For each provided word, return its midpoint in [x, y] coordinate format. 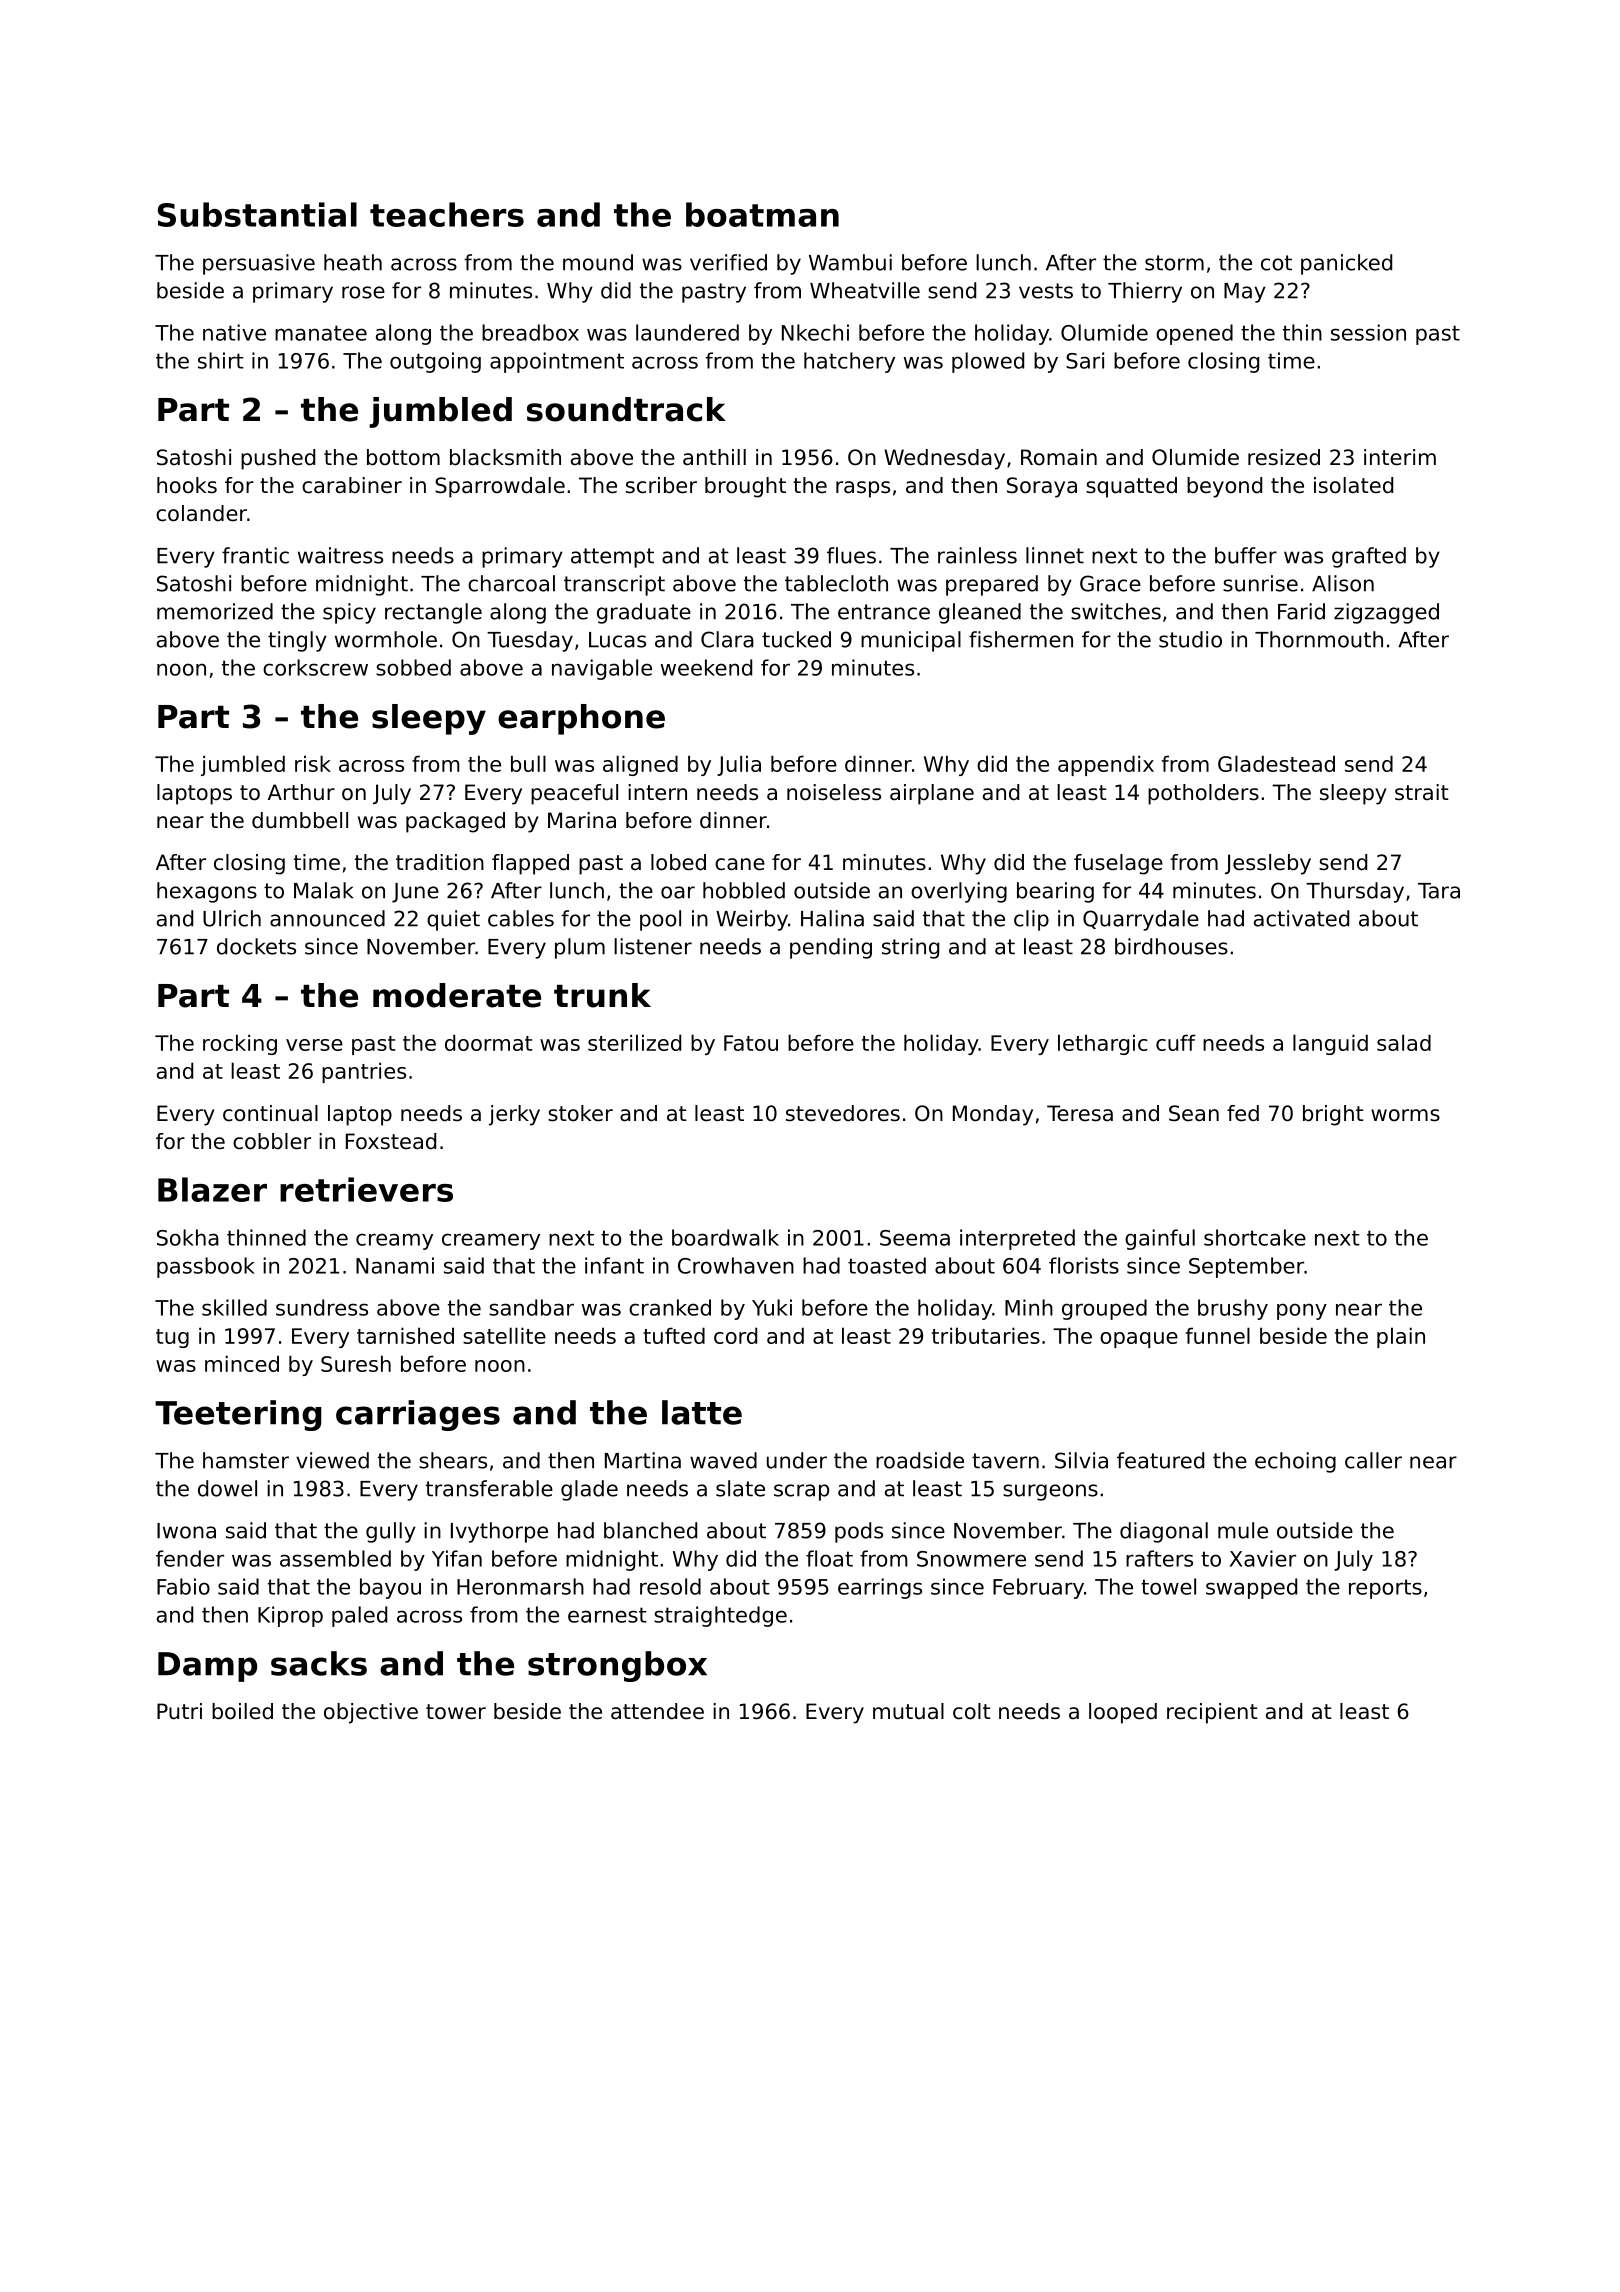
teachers [447, 214]
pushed [278, 459]
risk [313, 763]
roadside [920, 1460]
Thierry [1145, 292]
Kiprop [290, 1616]
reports [1385, 1589]
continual [270, 1113]
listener [653, 946]
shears [453, 1460]
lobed [678, 862]
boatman [762, 214]
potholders [1203, 794]
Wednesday [944, 459]
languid [1330, 1044]
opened [1194, 334]
